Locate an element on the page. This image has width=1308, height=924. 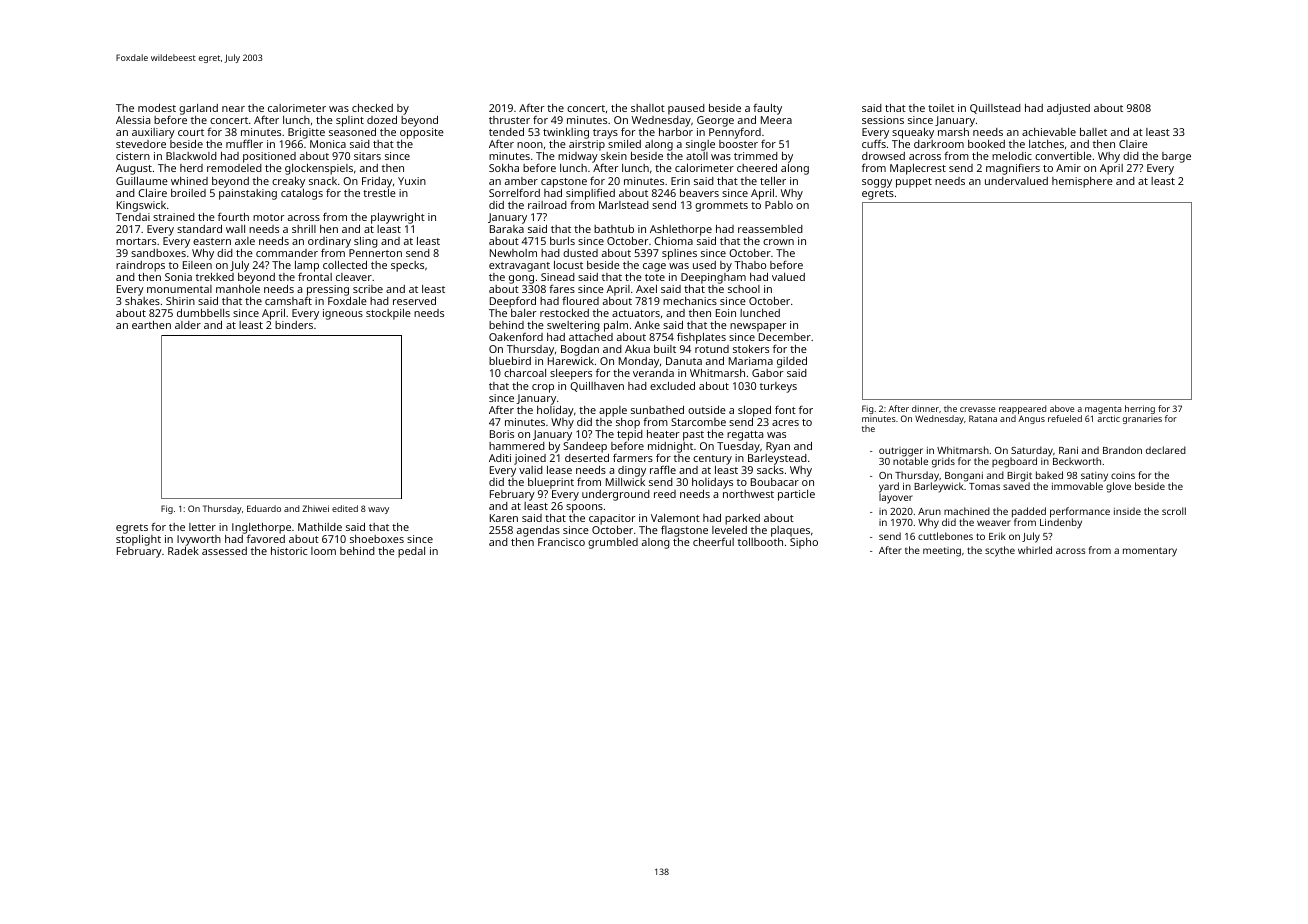
loom is located at coordinates (323, 551).
